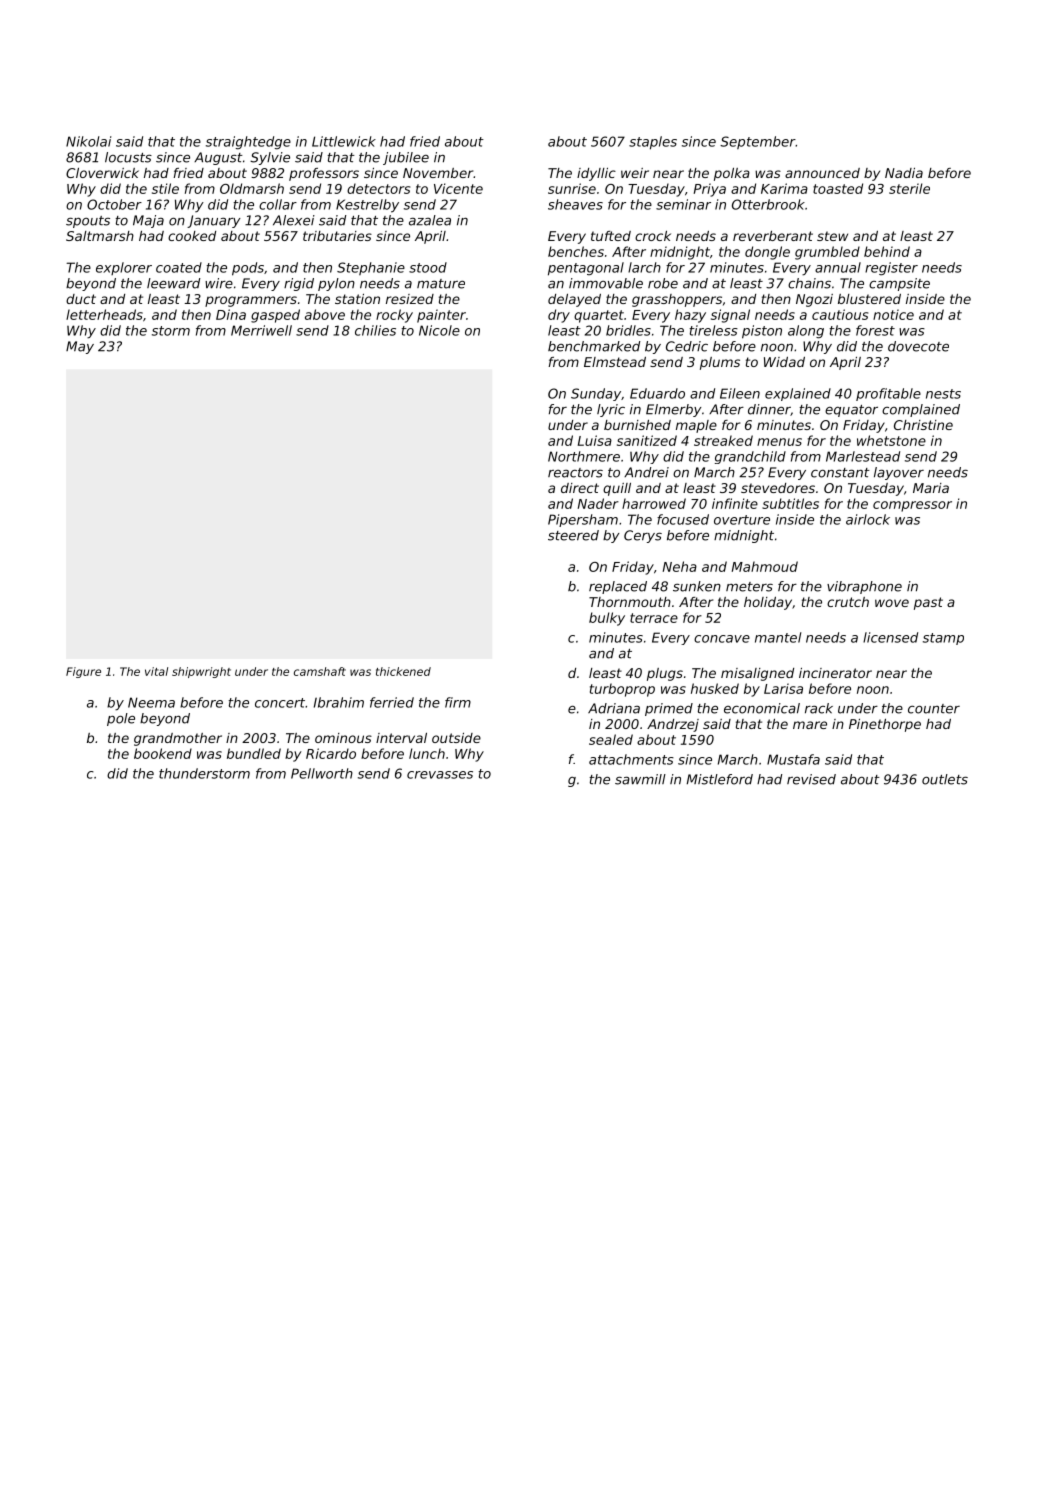  What do you see at coordinates (440, 775) in the page?
I see `crevasses` at bounding box center [440, 775].
